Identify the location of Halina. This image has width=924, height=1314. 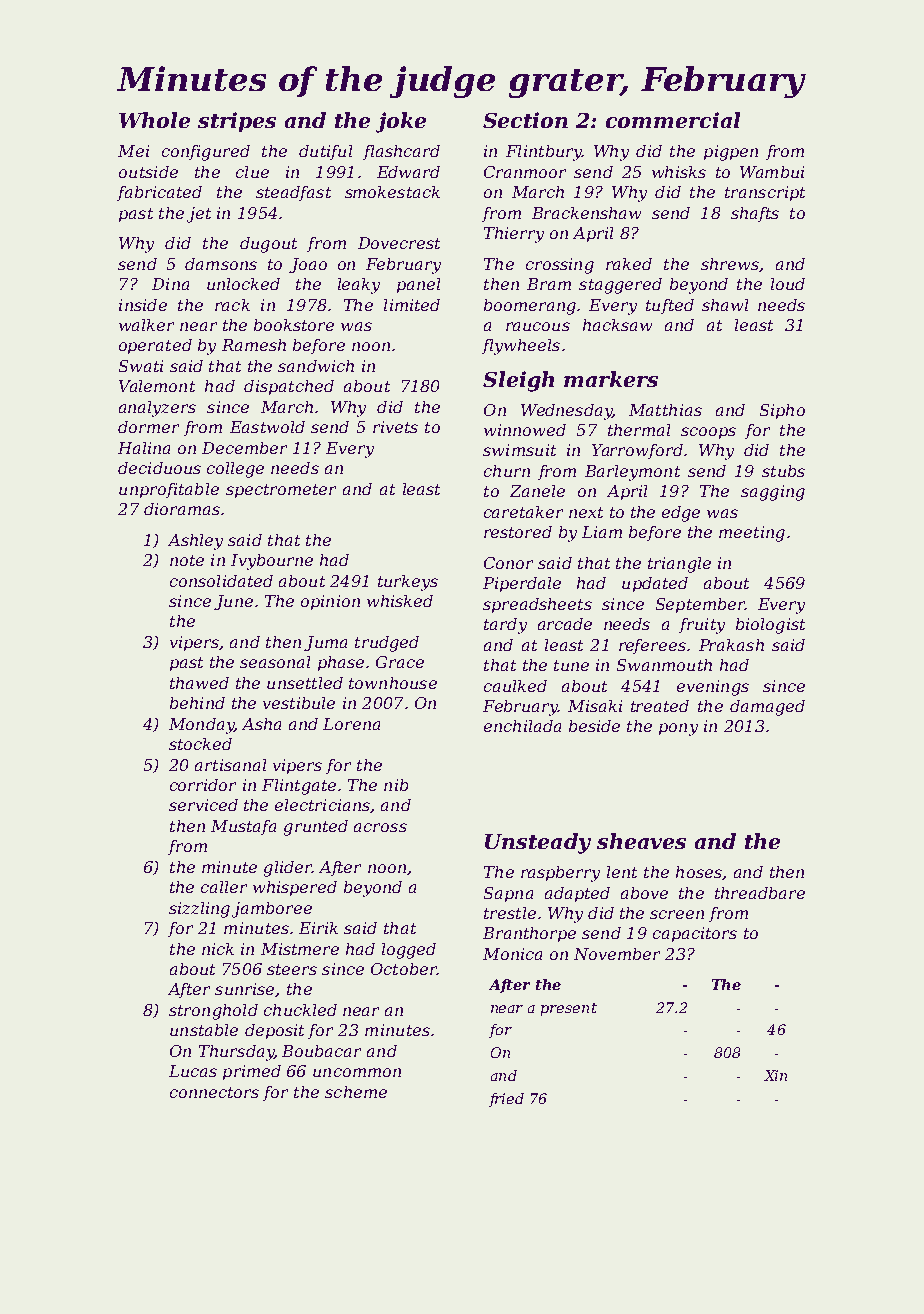
(144, 448).
